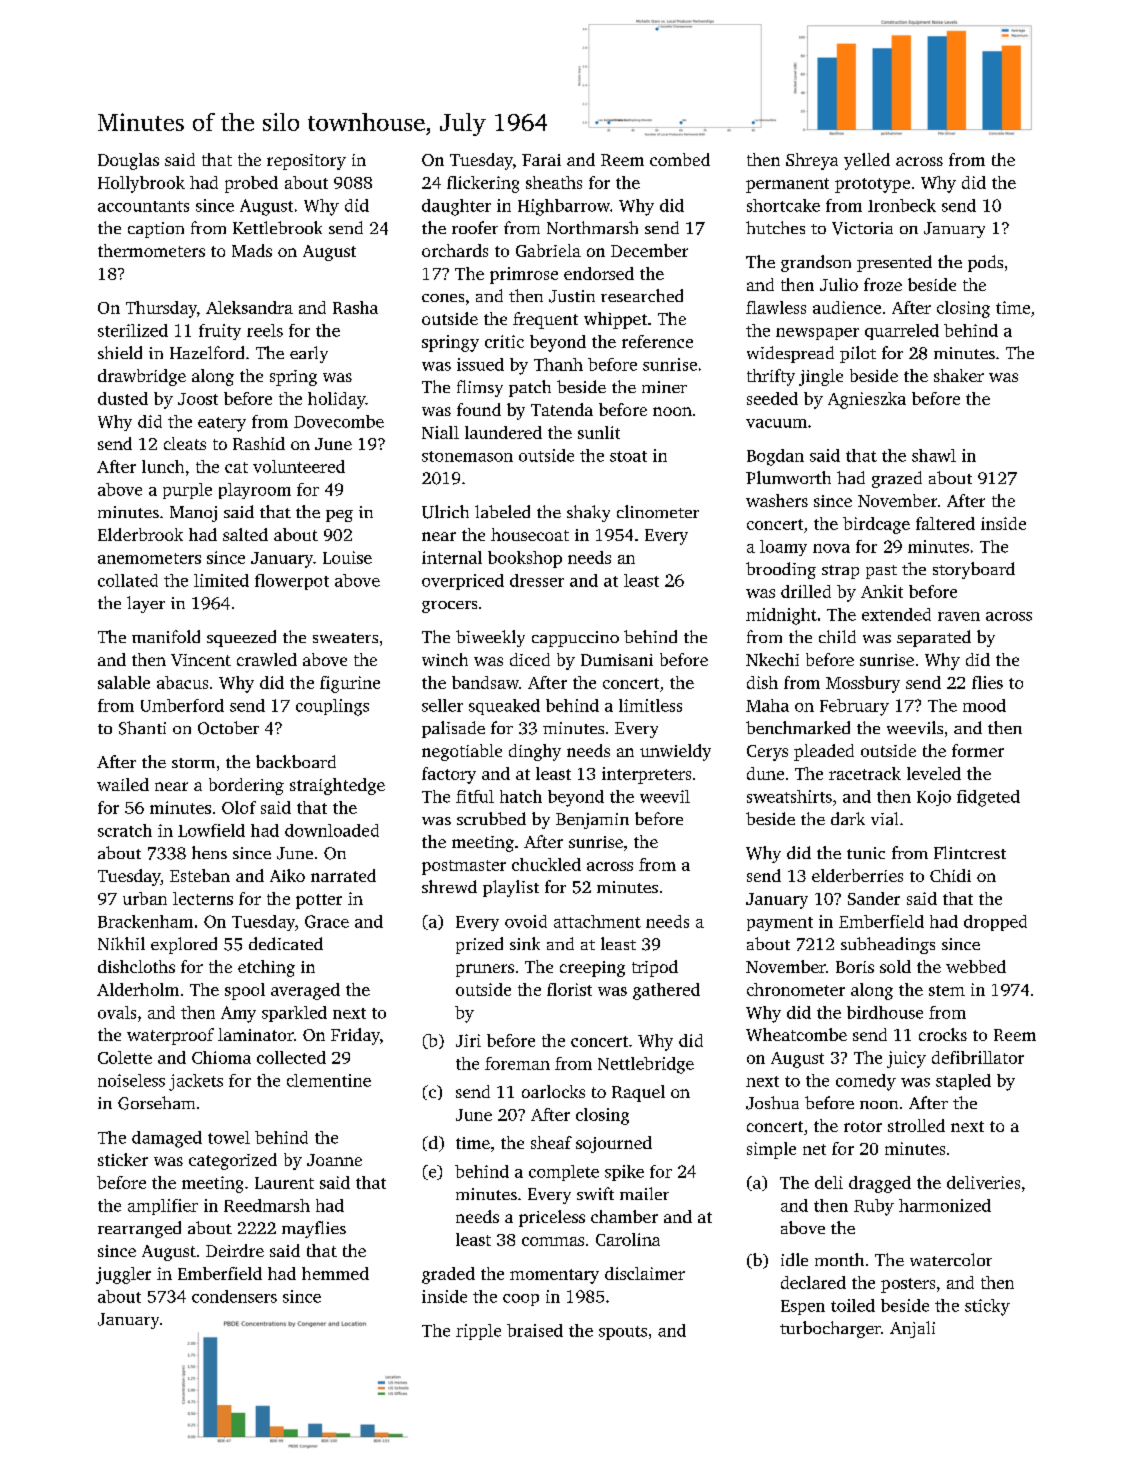 This image has width=1135, height=1469. Describe the element at coordinates (277, 227) in the image. I see `Kettlebrook` at that location.
